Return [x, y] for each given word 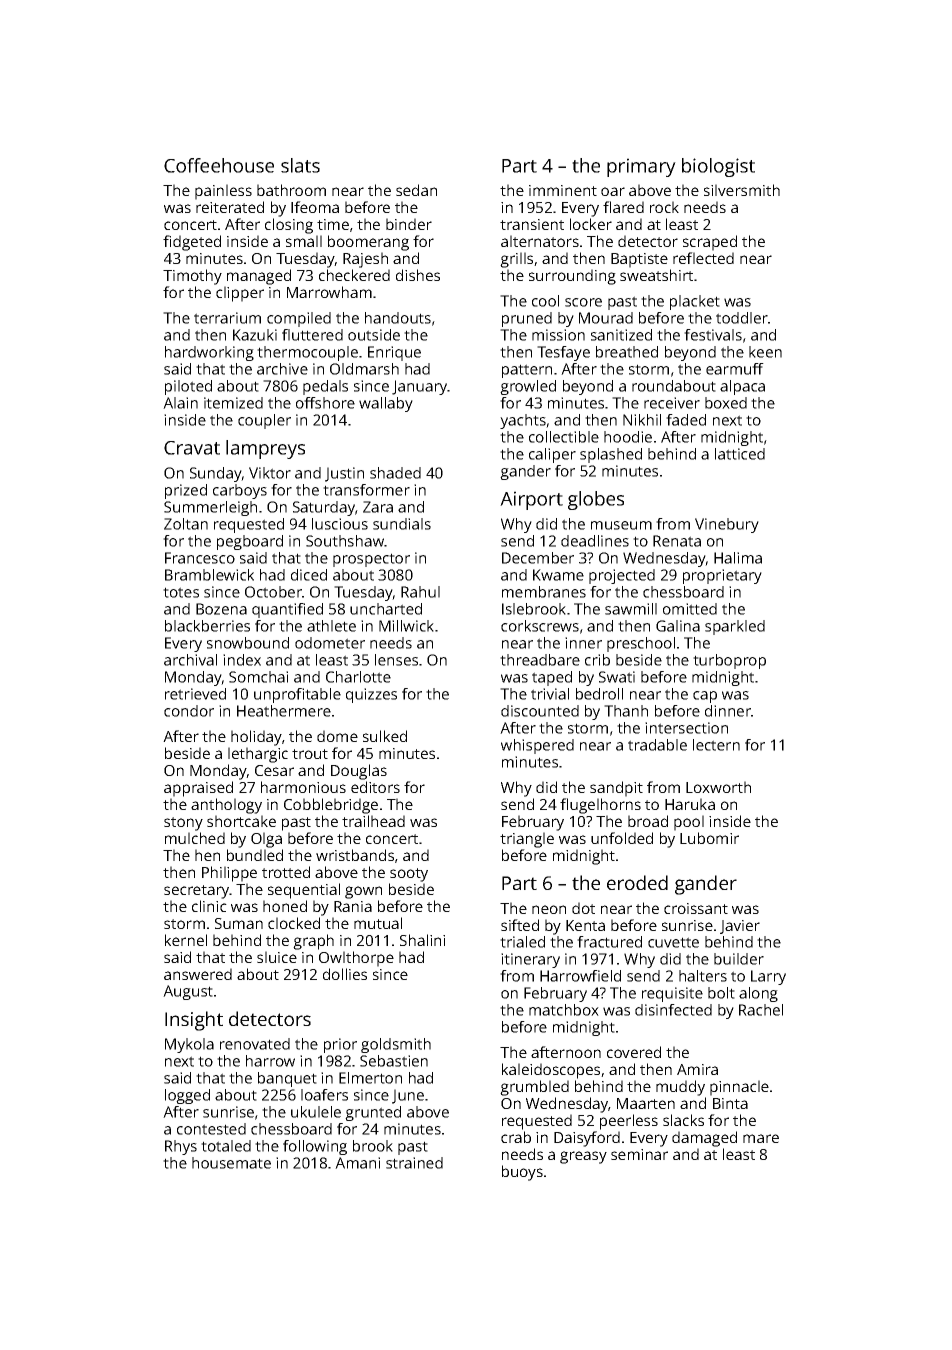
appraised [198, 789]
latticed [740, 454]
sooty [409, 875]
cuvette [673, 942]
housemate [231, 1163]
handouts [398, 318]
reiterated [230, 207]
